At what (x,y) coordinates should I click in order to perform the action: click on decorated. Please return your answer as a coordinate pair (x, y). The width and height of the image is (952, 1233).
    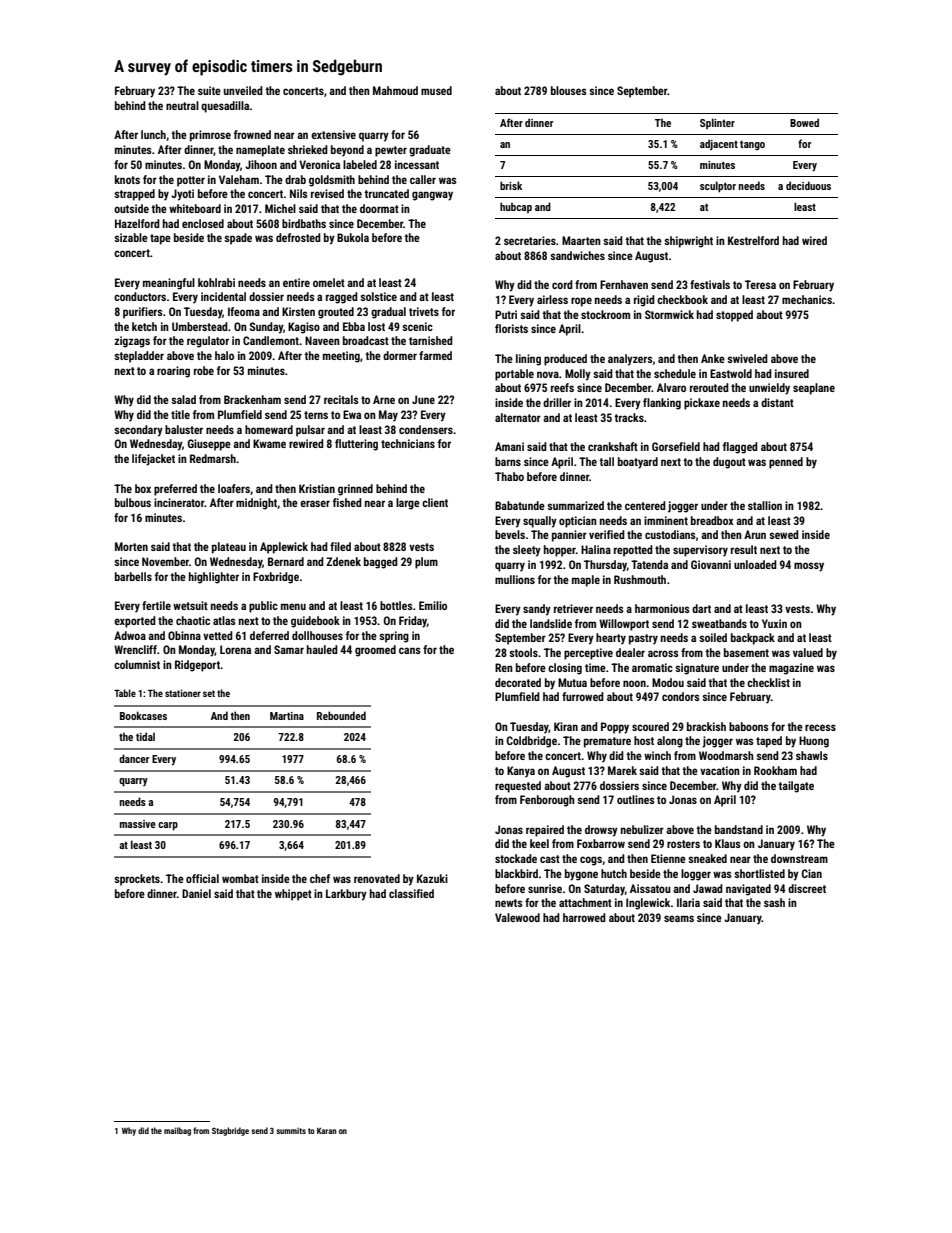
    Looking at the image, I should click on (518, 682).
